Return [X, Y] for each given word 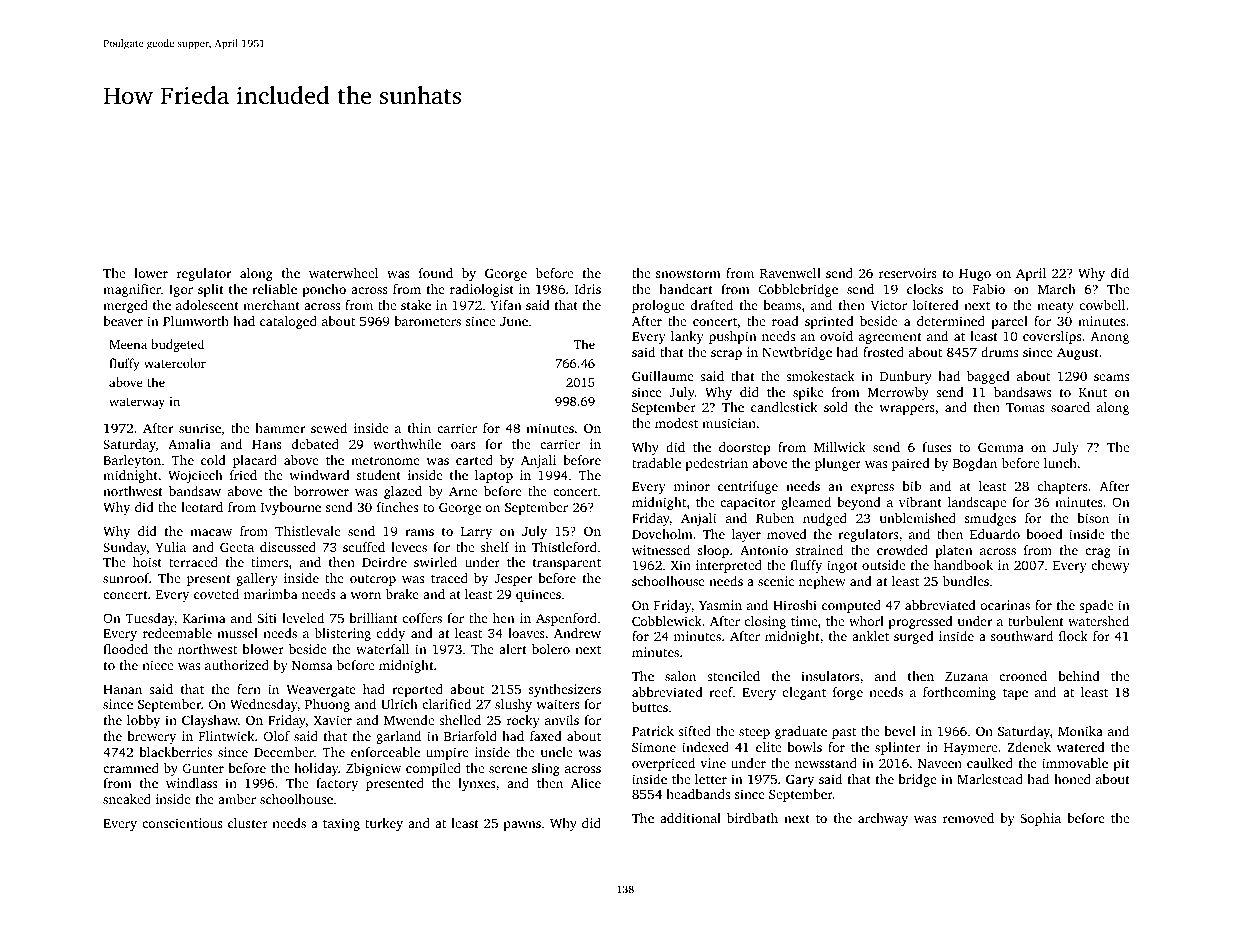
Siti [267, 618]
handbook [963, 565]
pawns [522, 826]
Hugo [975, 275]
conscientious [182, 823]
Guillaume [663, 376]
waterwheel [343, 273]
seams [1111, 377]
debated [315, 444]
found [436, 273]
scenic [776, 581]
